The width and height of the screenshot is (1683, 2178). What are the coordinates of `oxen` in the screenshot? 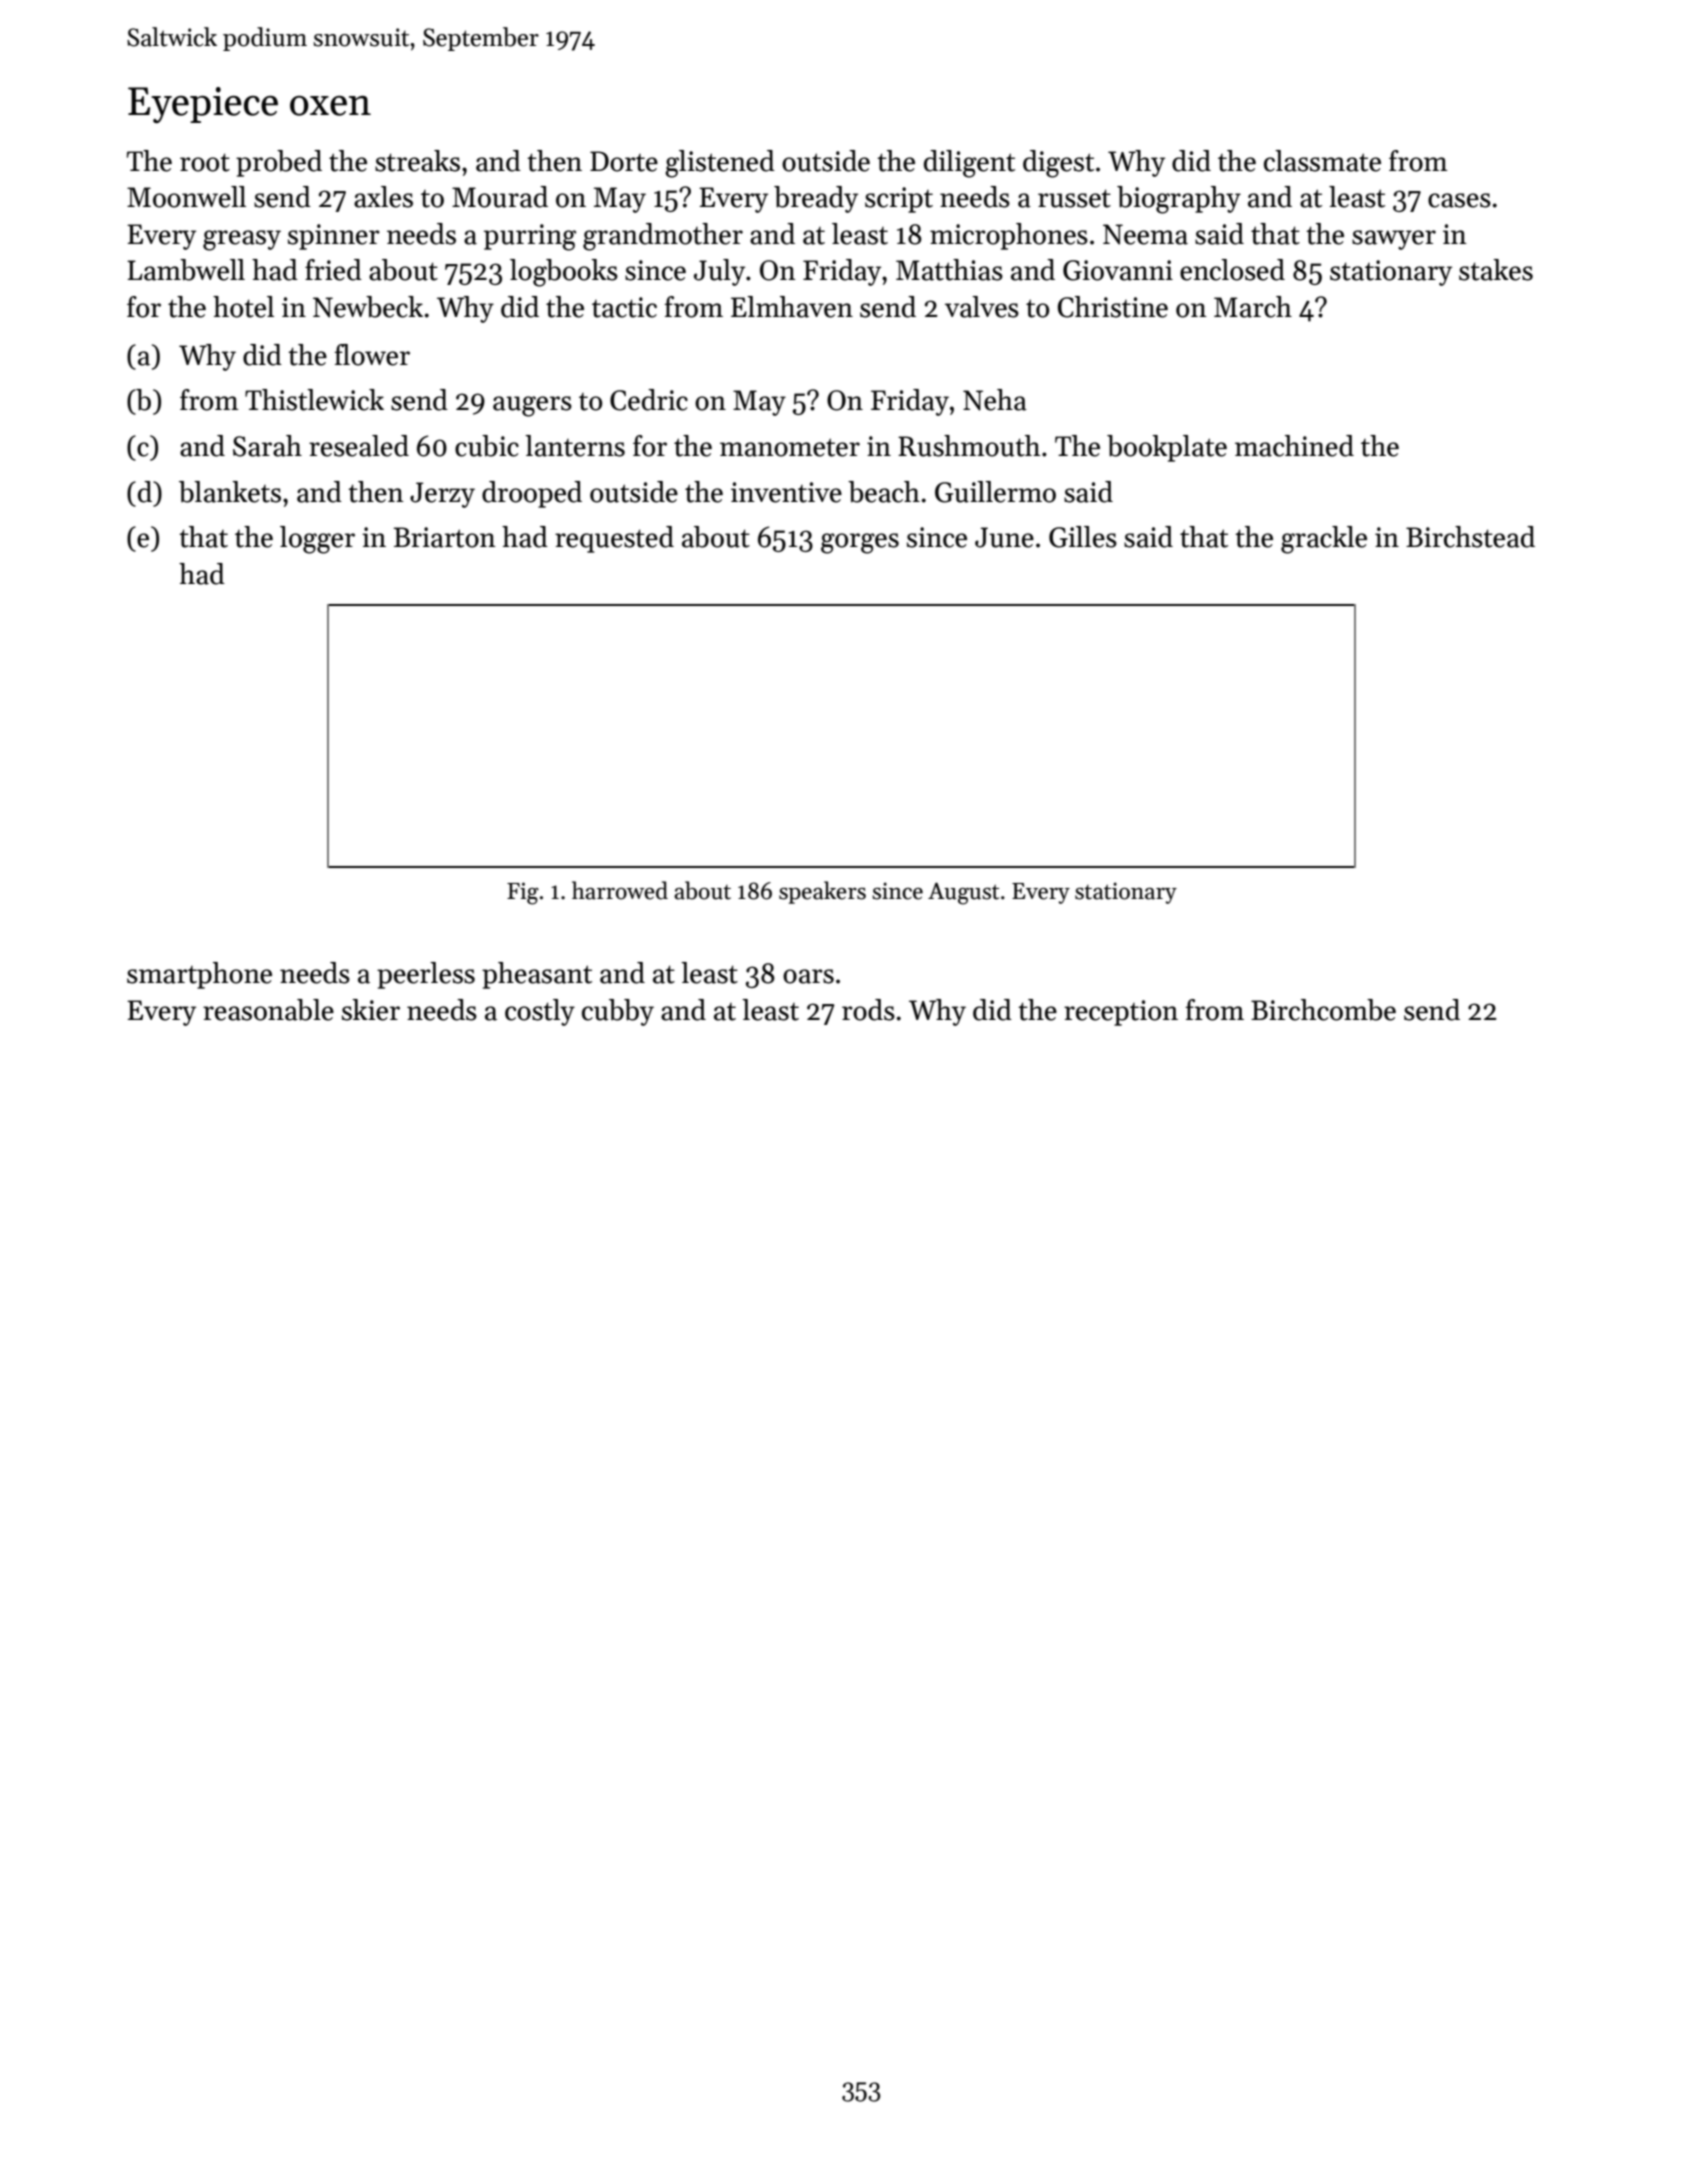 It's located at (330, 106).
